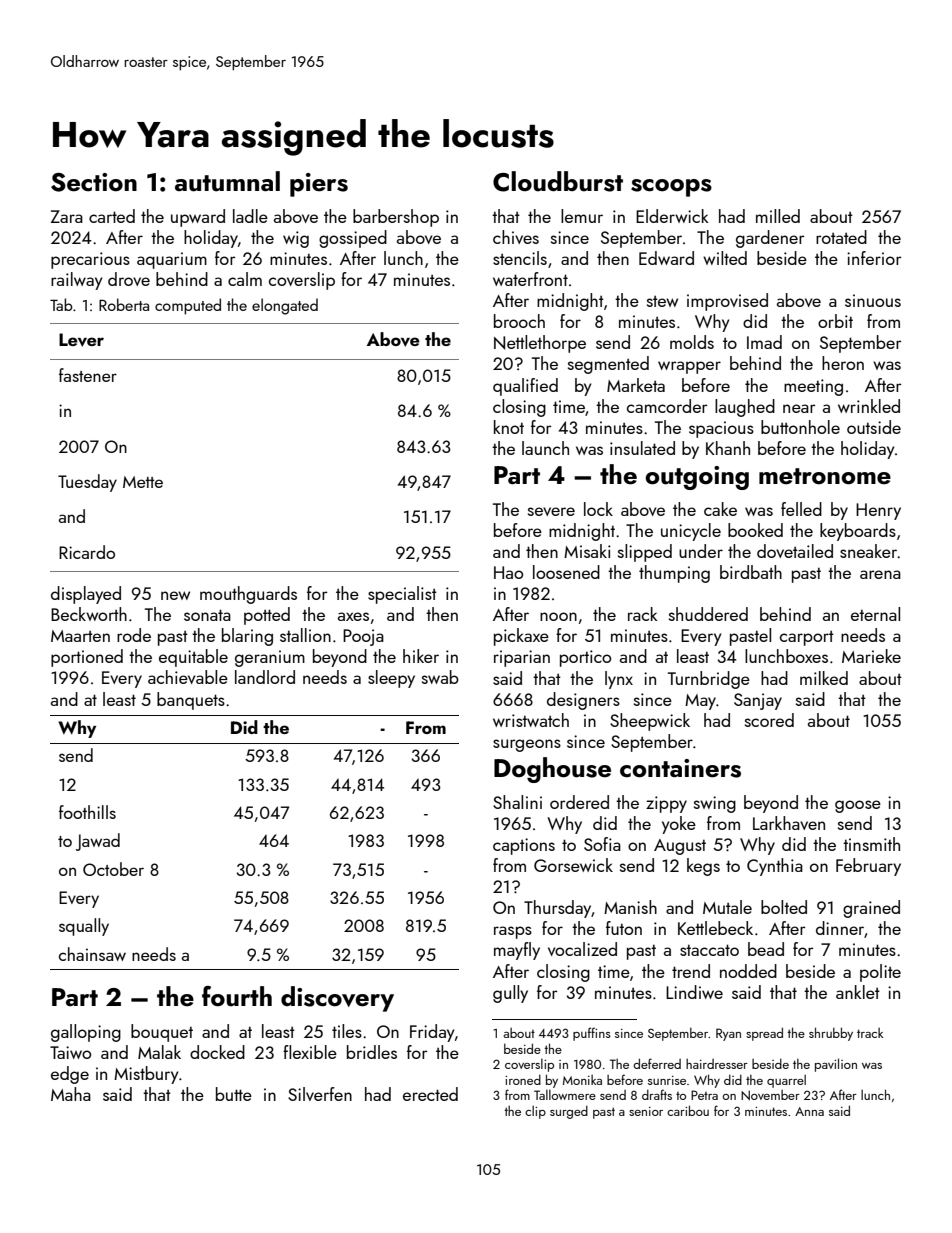 The height and width of the document is (1233, 952). What do you see at coordinates (807, 638) in the document?
I see `carport` at bounding box center [807, 638].
